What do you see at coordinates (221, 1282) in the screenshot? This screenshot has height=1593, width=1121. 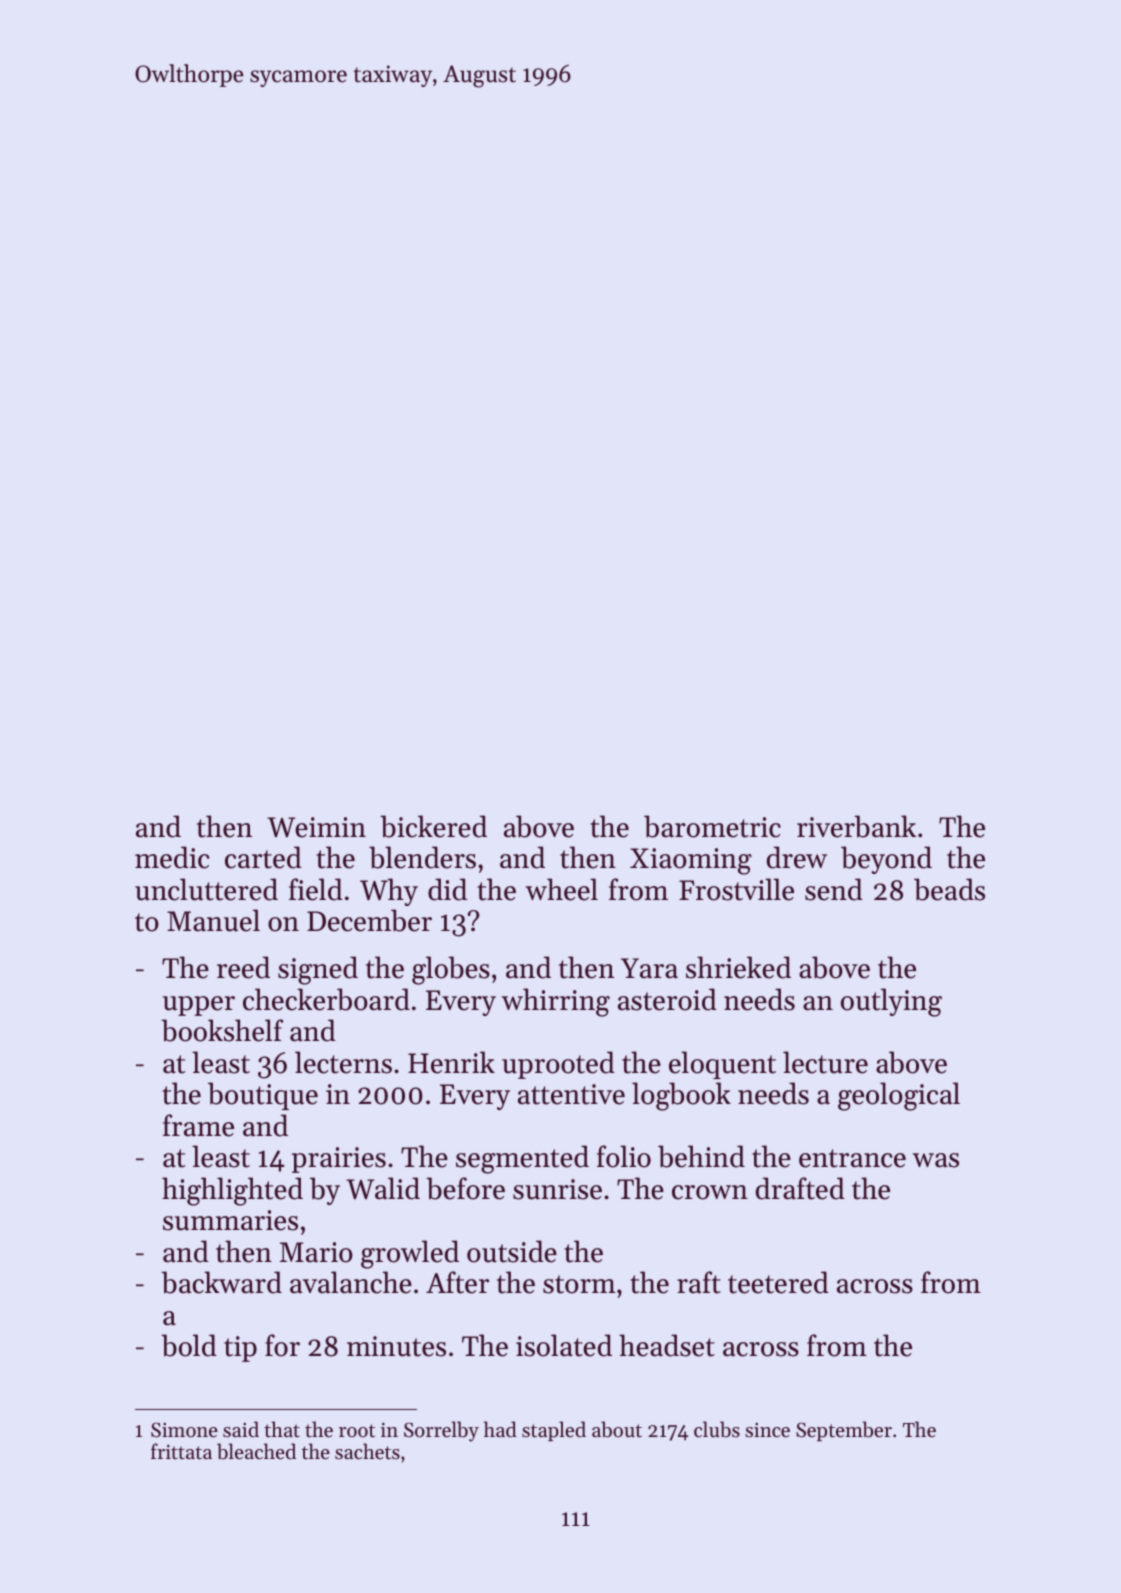 I see `backward` at bounding box center [221, 1282].
